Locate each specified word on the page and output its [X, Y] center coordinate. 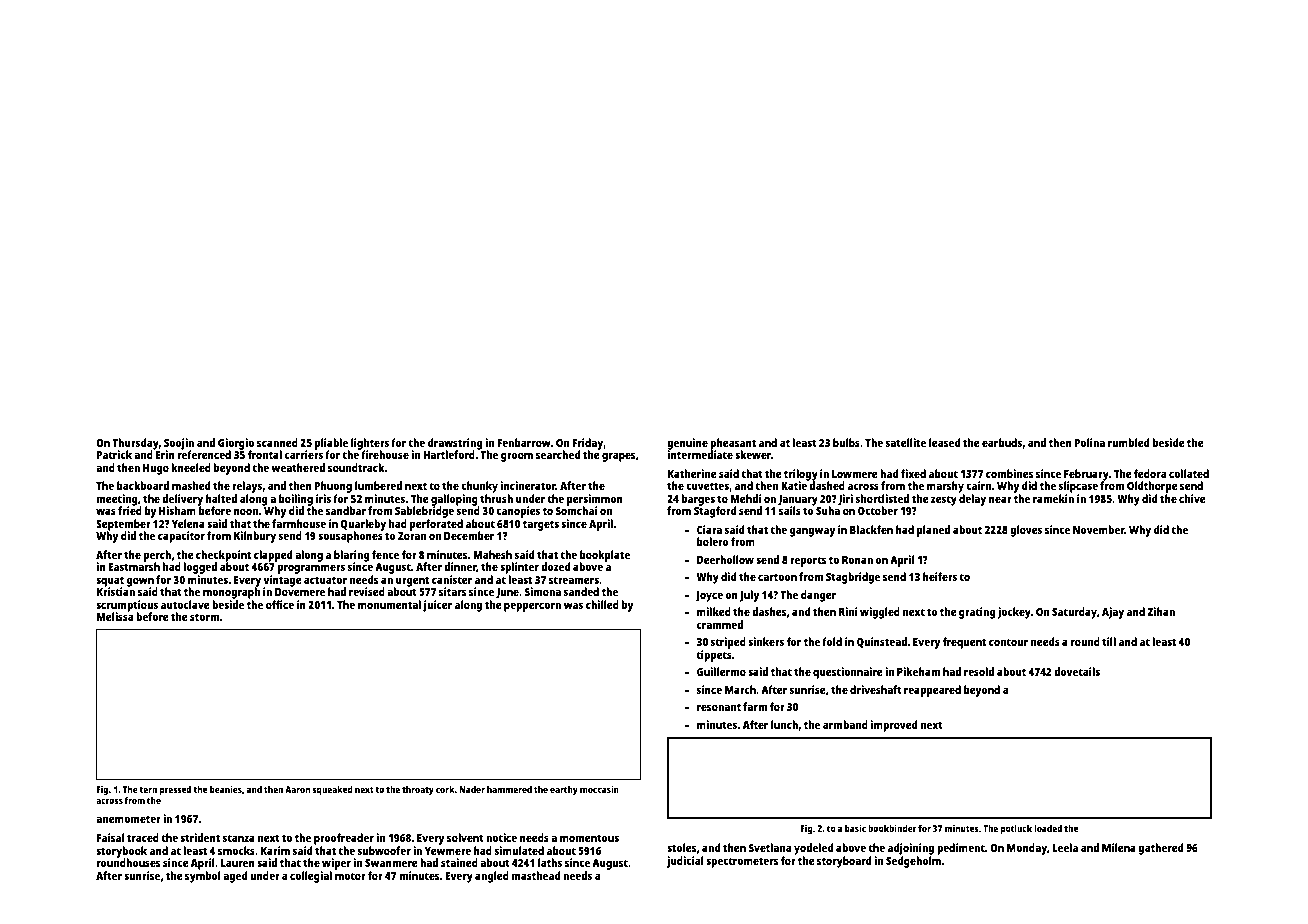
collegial [311, 877]
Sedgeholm [913, 862]
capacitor [181, 537]
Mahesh [492, 554]
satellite [906, 442]
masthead [536, 875]
